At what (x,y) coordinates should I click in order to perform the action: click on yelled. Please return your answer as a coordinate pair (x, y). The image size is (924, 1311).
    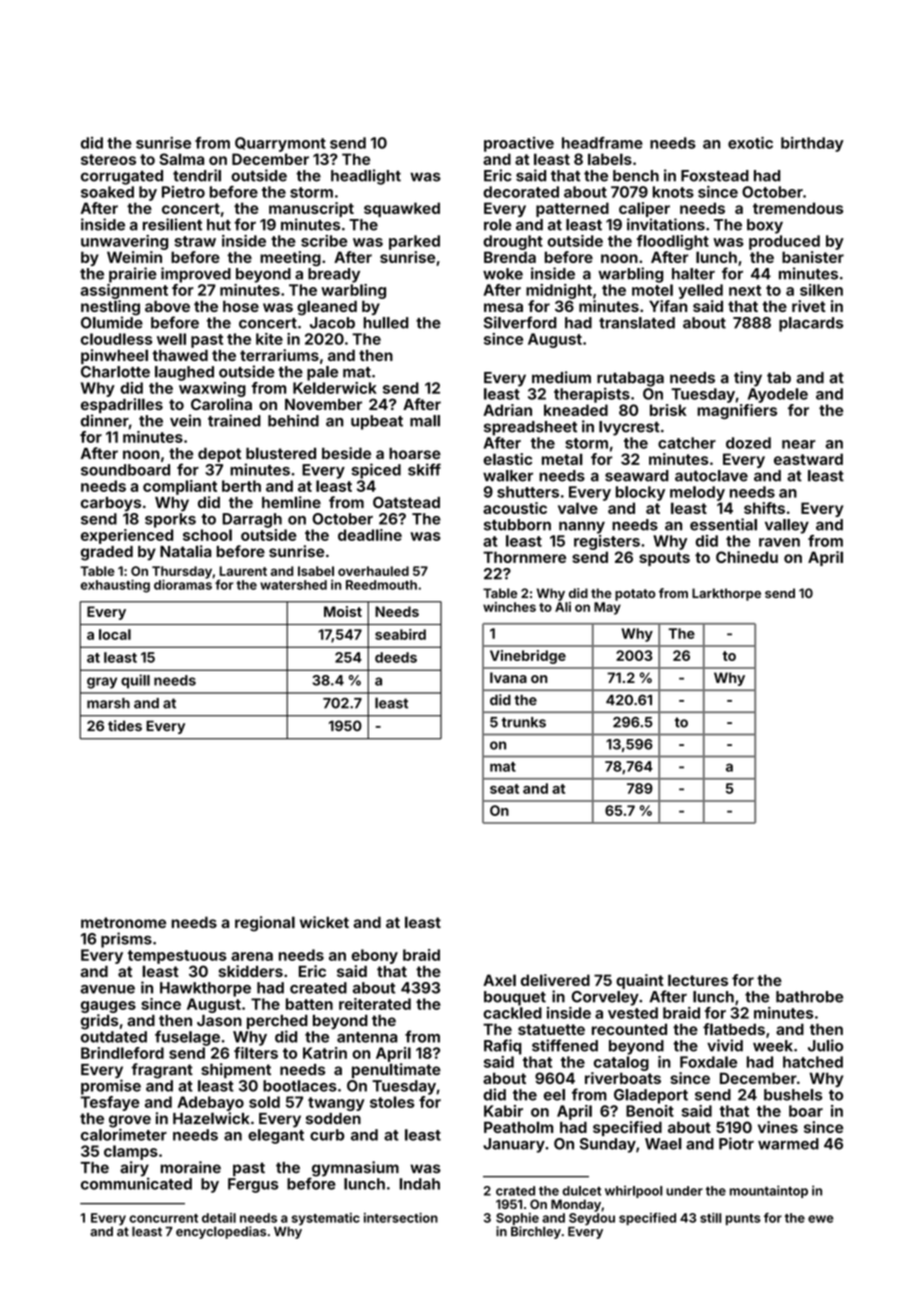
    Looking at the image, I should click on (700, 291).
